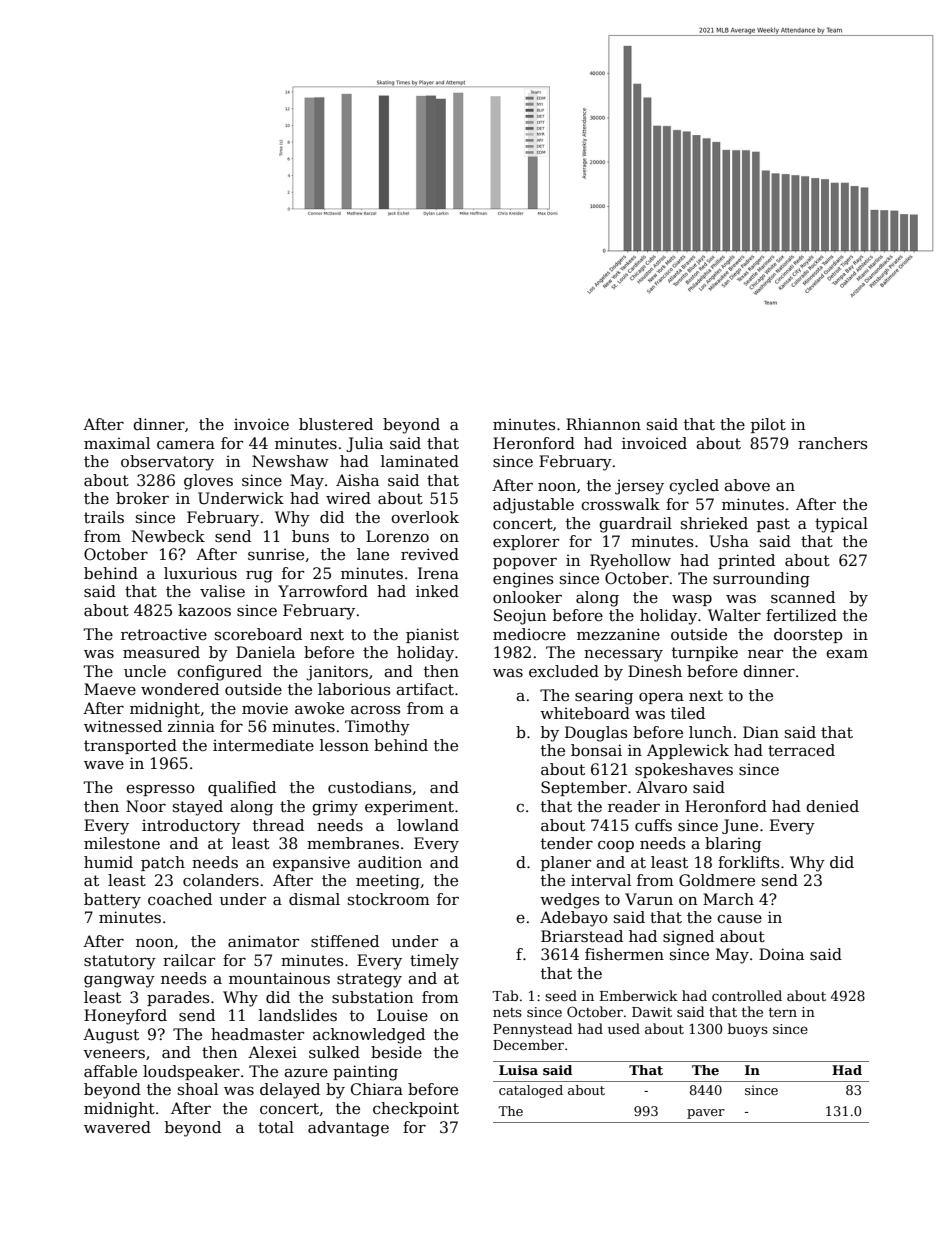 The width and height of the screenshot is (952, 1233). Describe the element at coordinates (649, 899) in the screenshot. I see `Varun` at that location.
